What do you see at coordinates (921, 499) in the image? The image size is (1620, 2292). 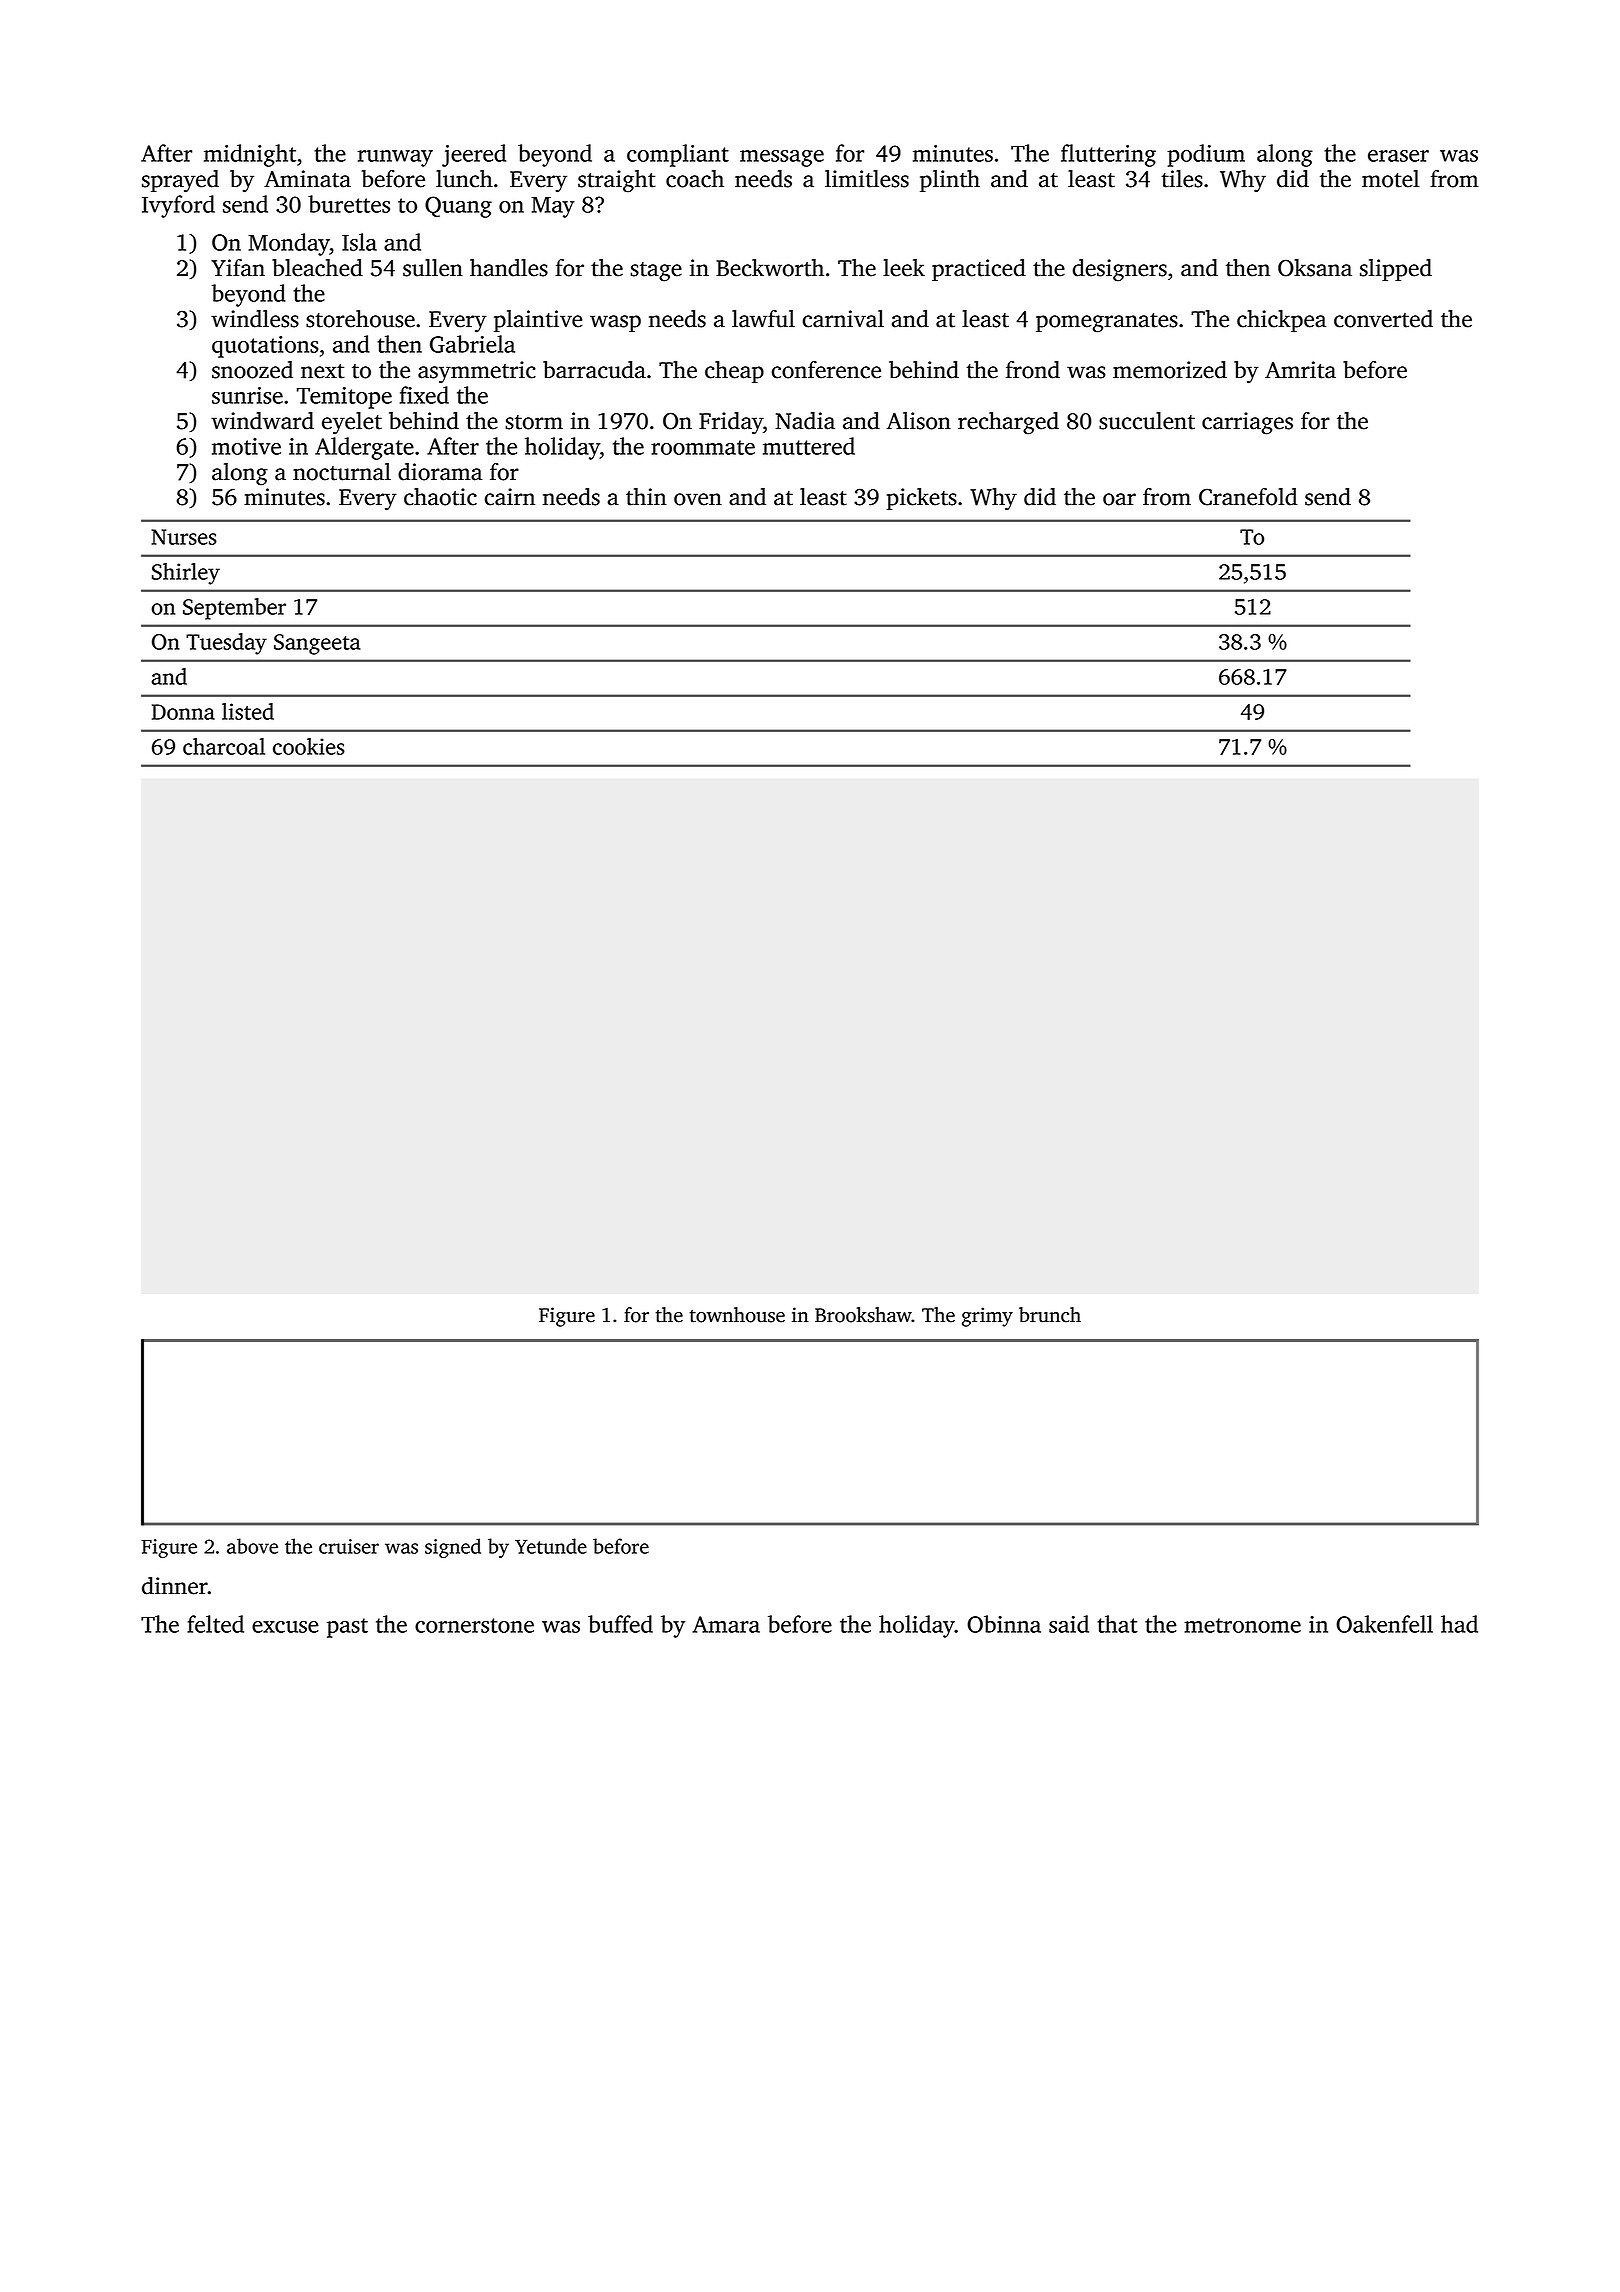 I see `pickets` at bounding box center [921, 499].
